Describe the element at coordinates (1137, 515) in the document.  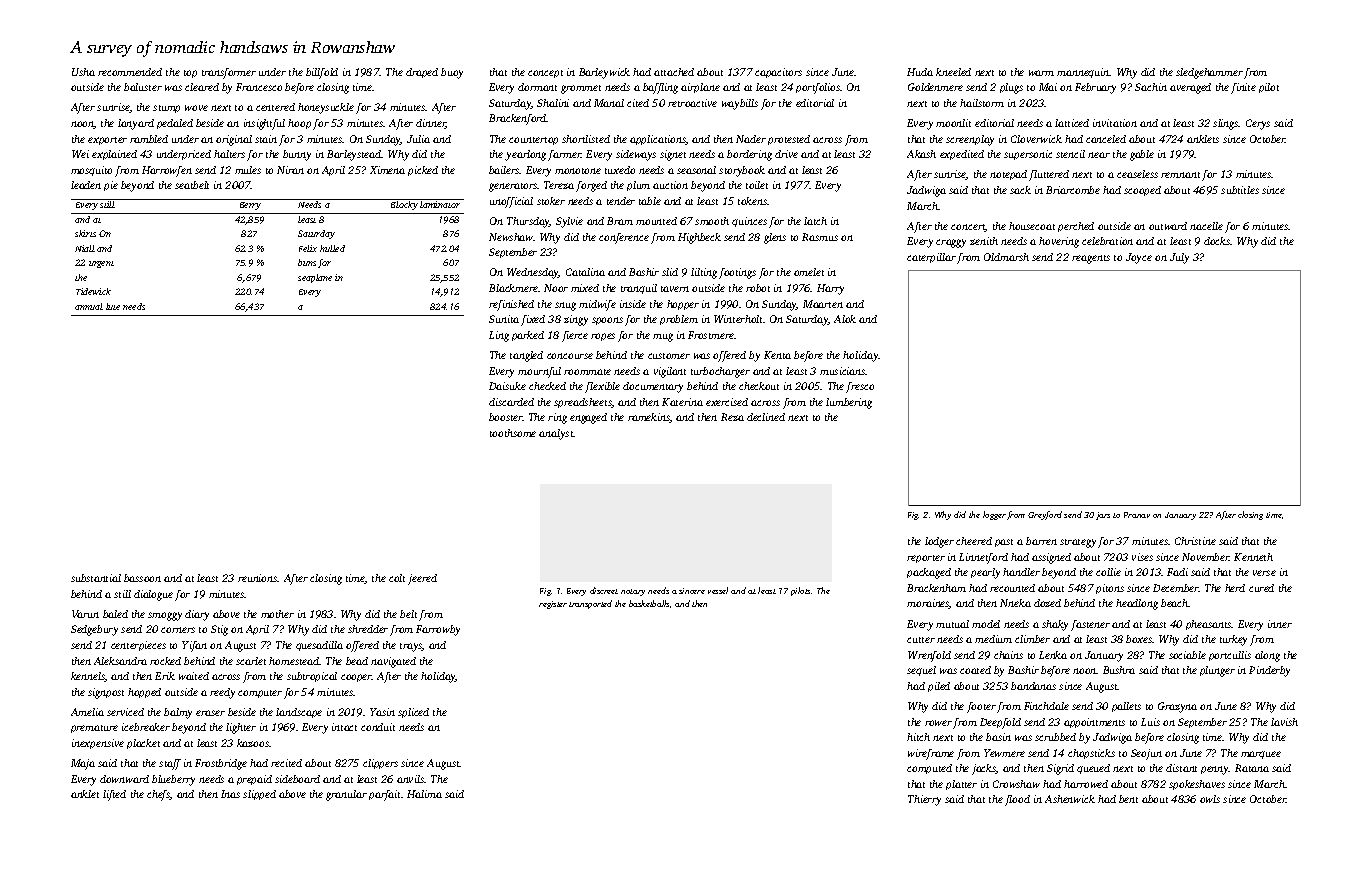
I see `Pranav` at that location.
